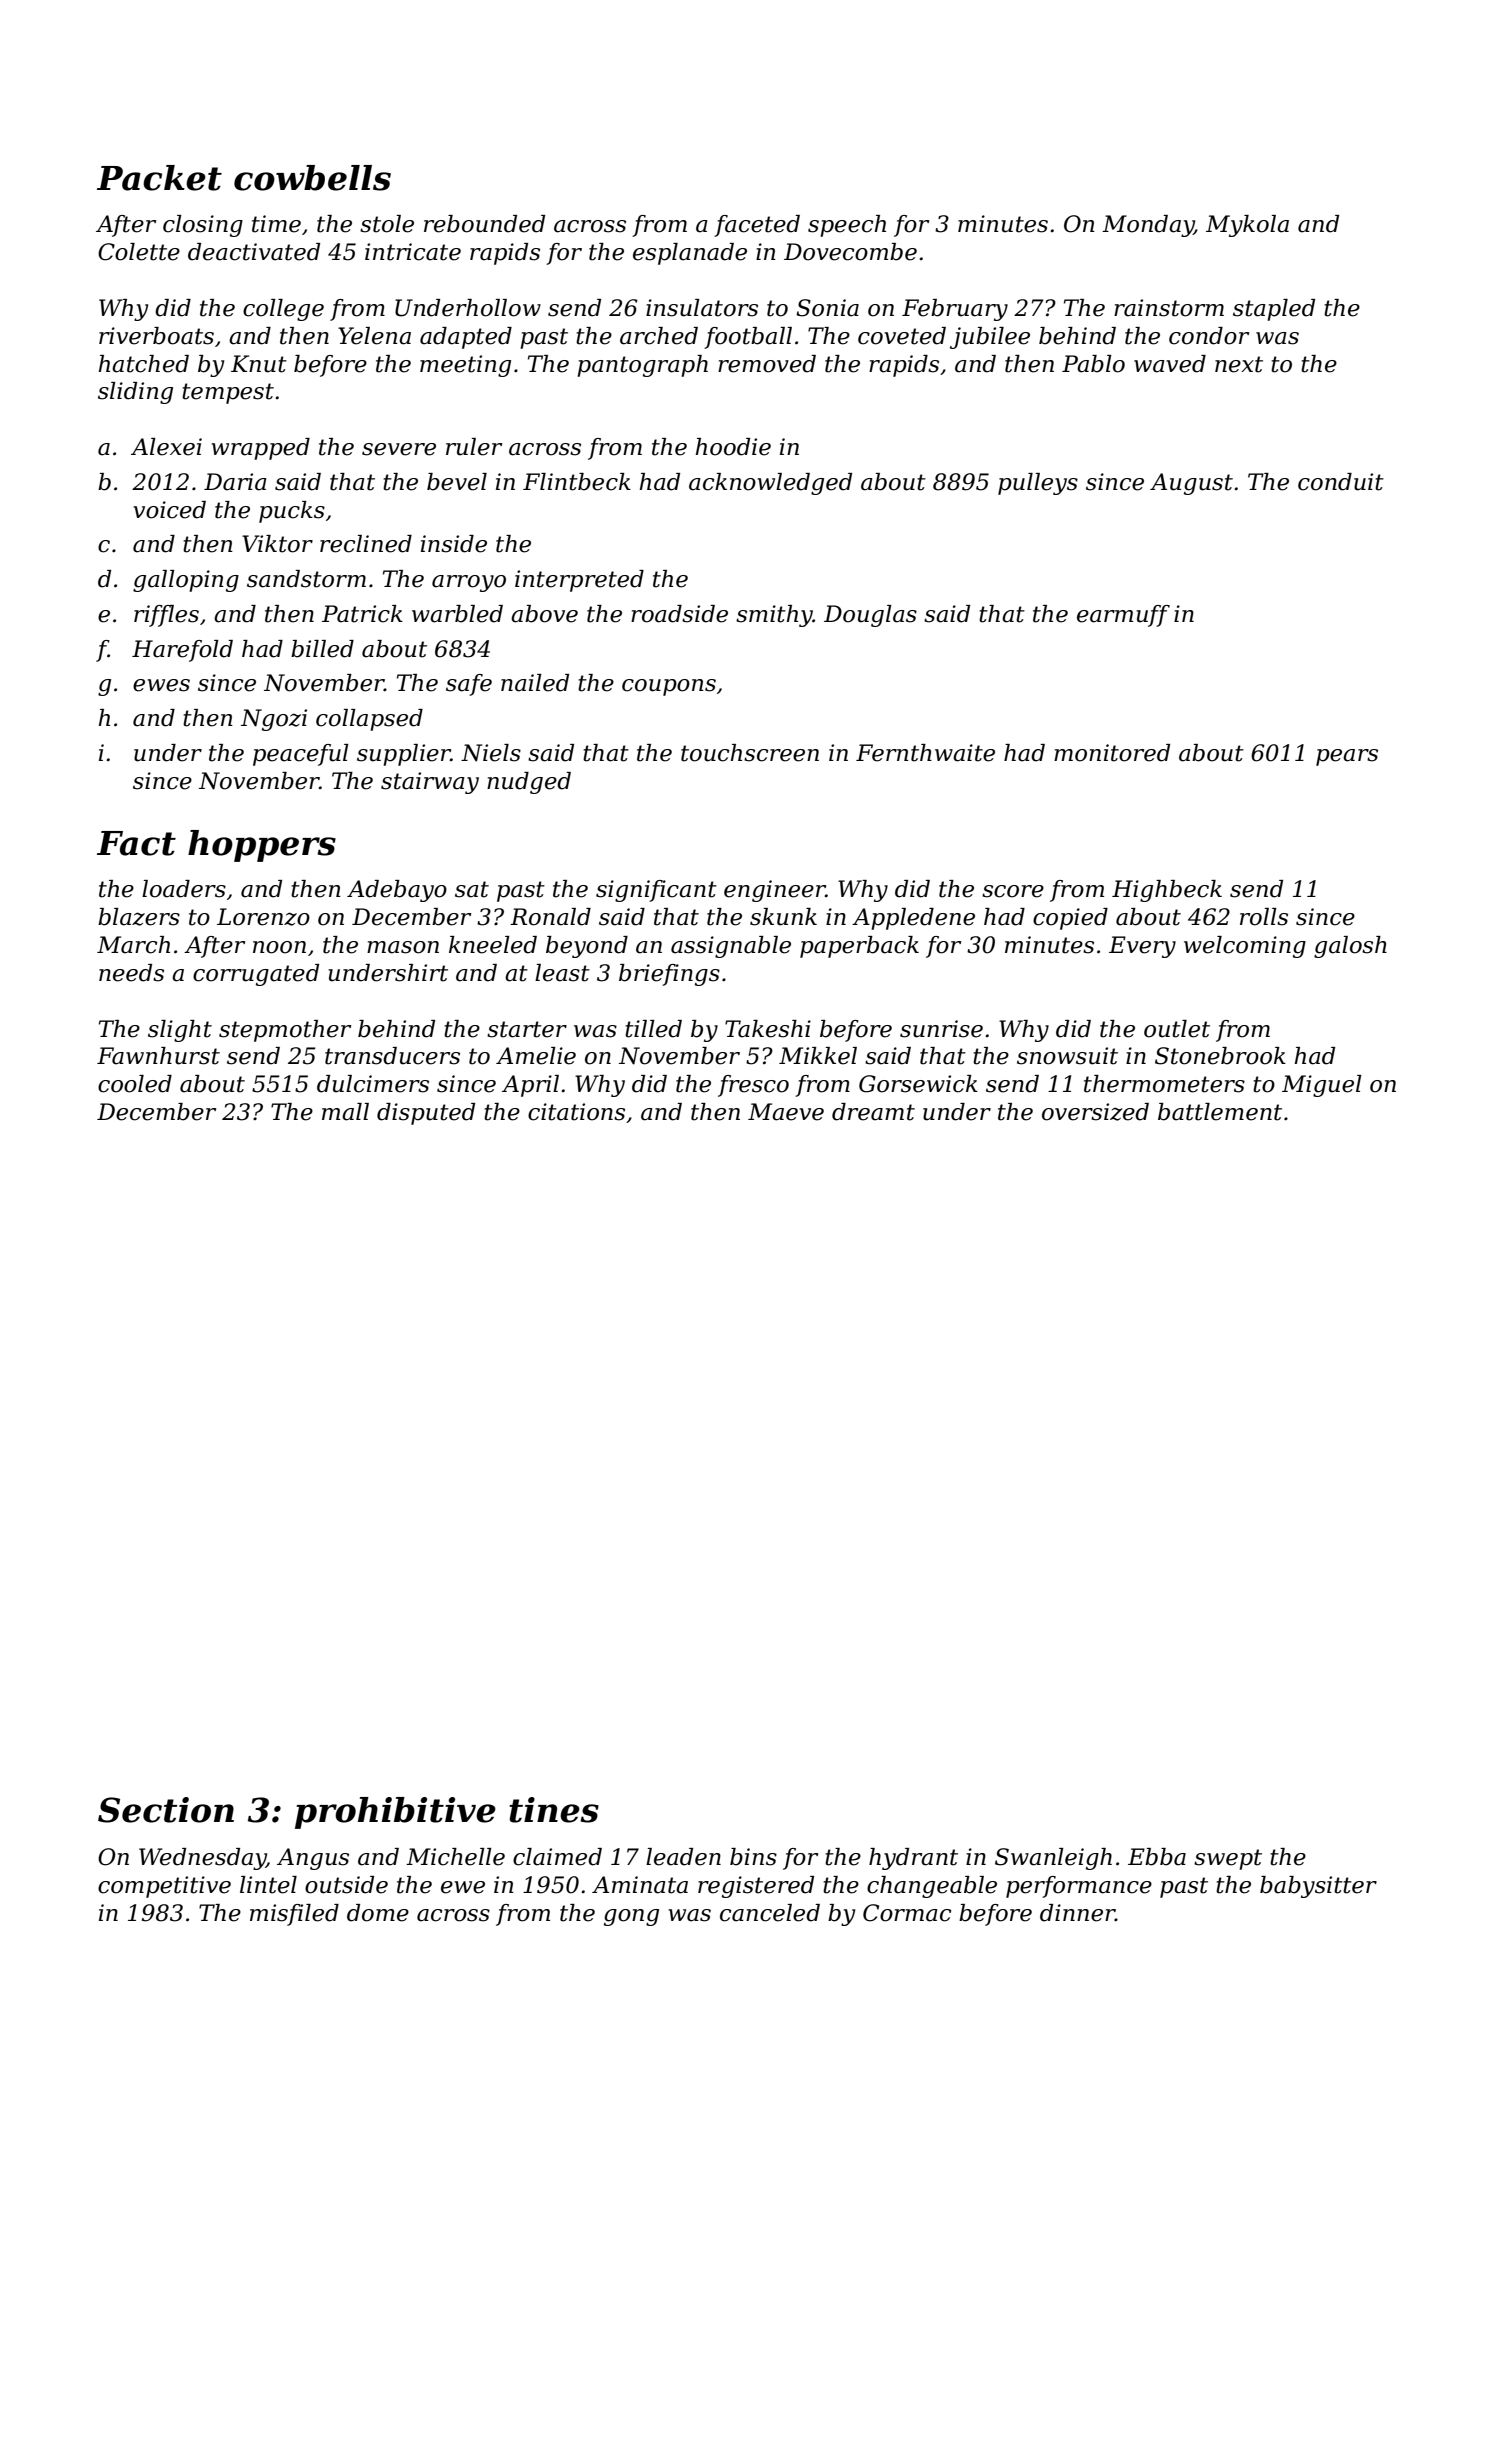  I want to click on tines, so click(554, 1810).
